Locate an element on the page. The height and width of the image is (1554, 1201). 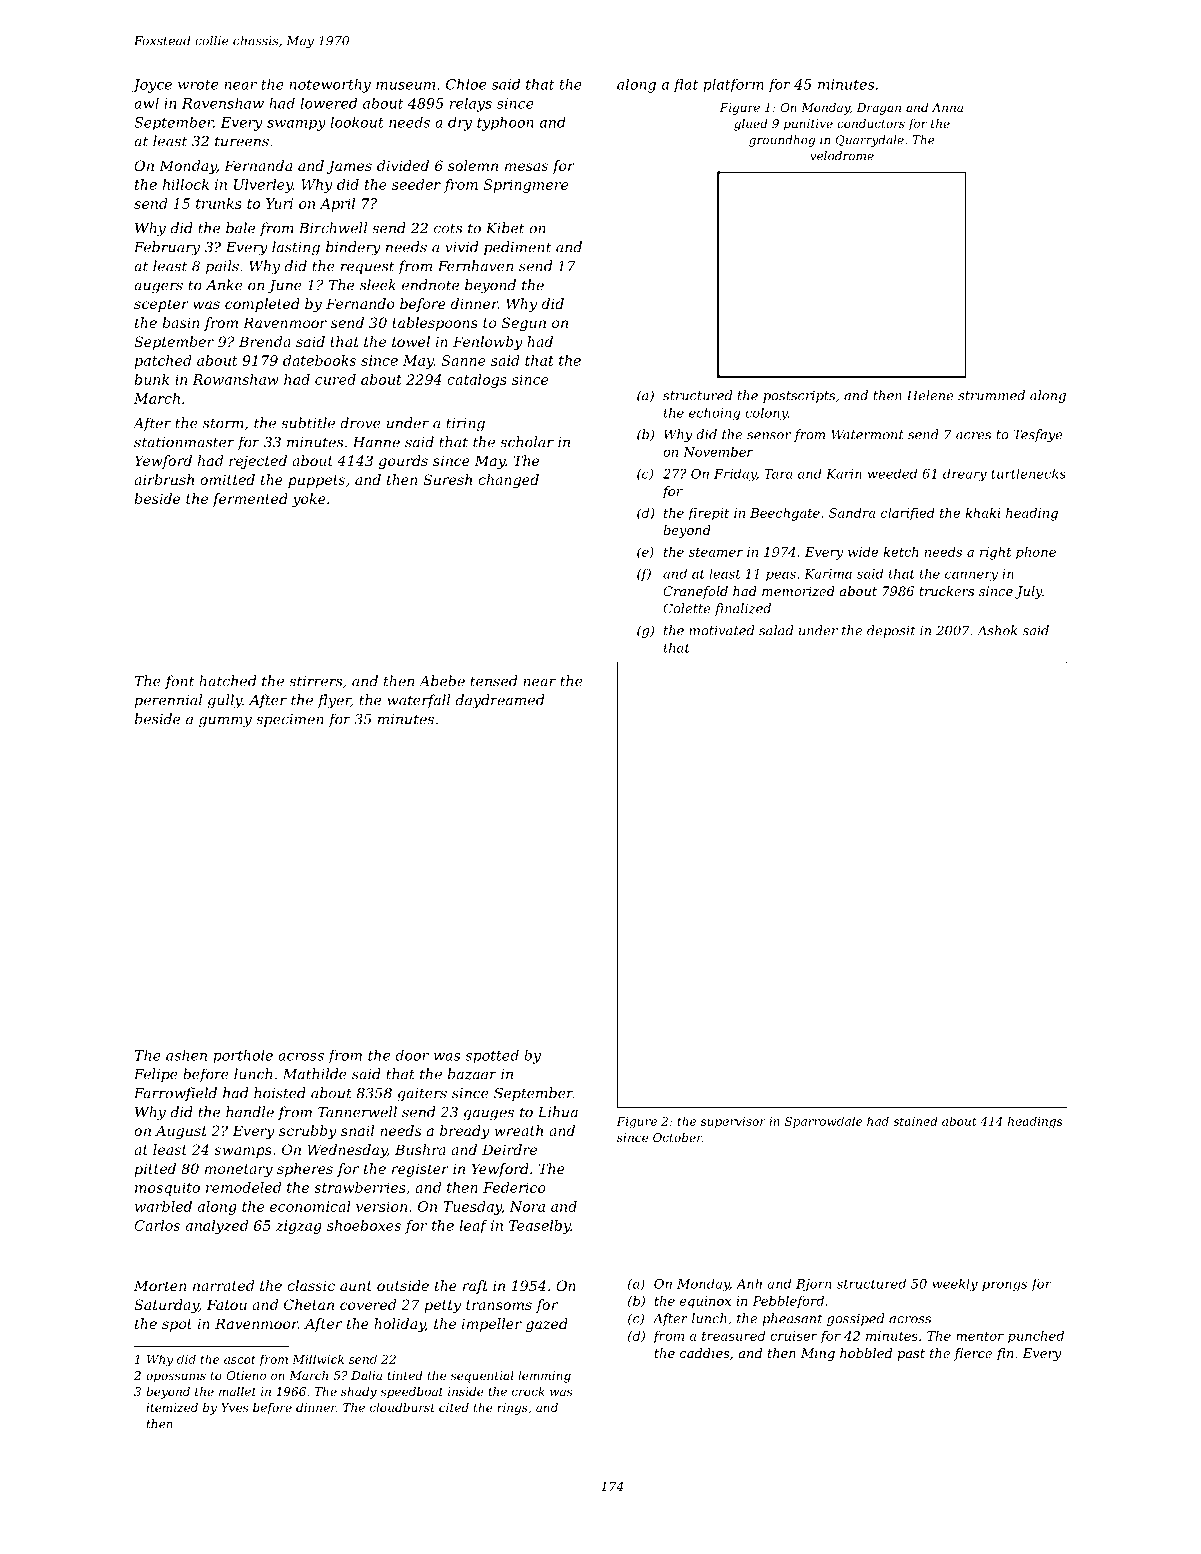
past is located at coordinates (911, 1355).
